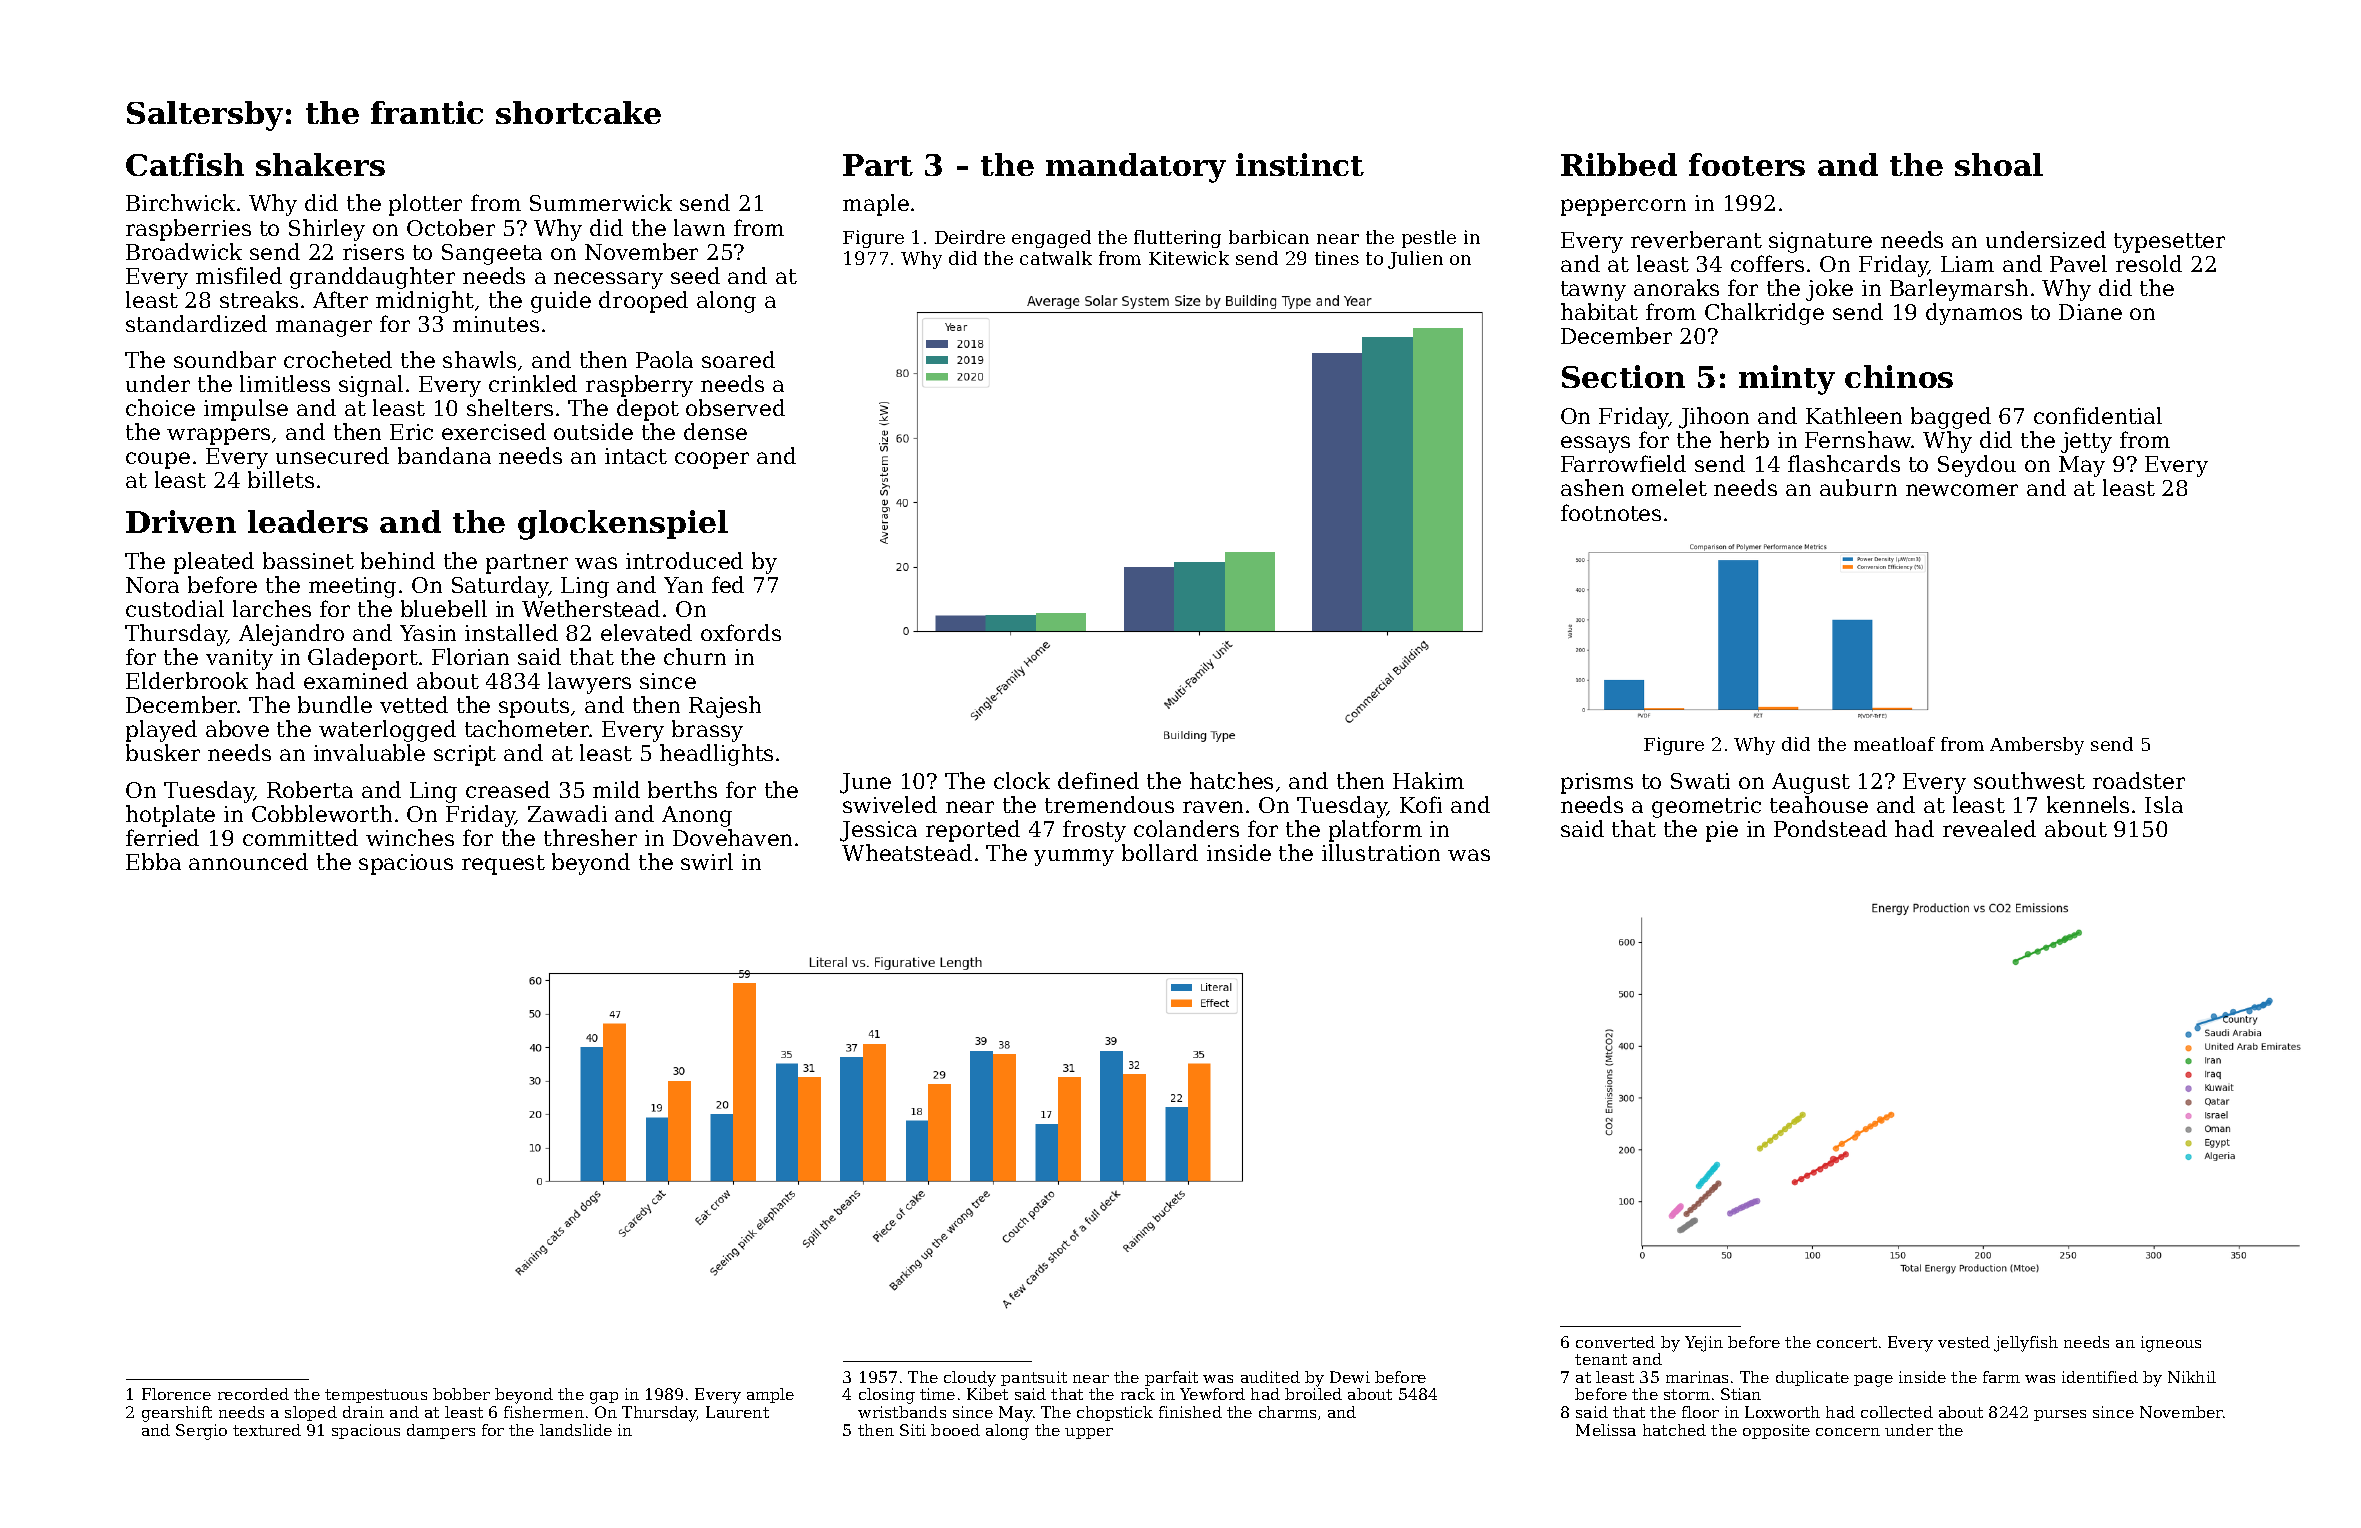  I want to click on Birchwick, so click(180, 202).
